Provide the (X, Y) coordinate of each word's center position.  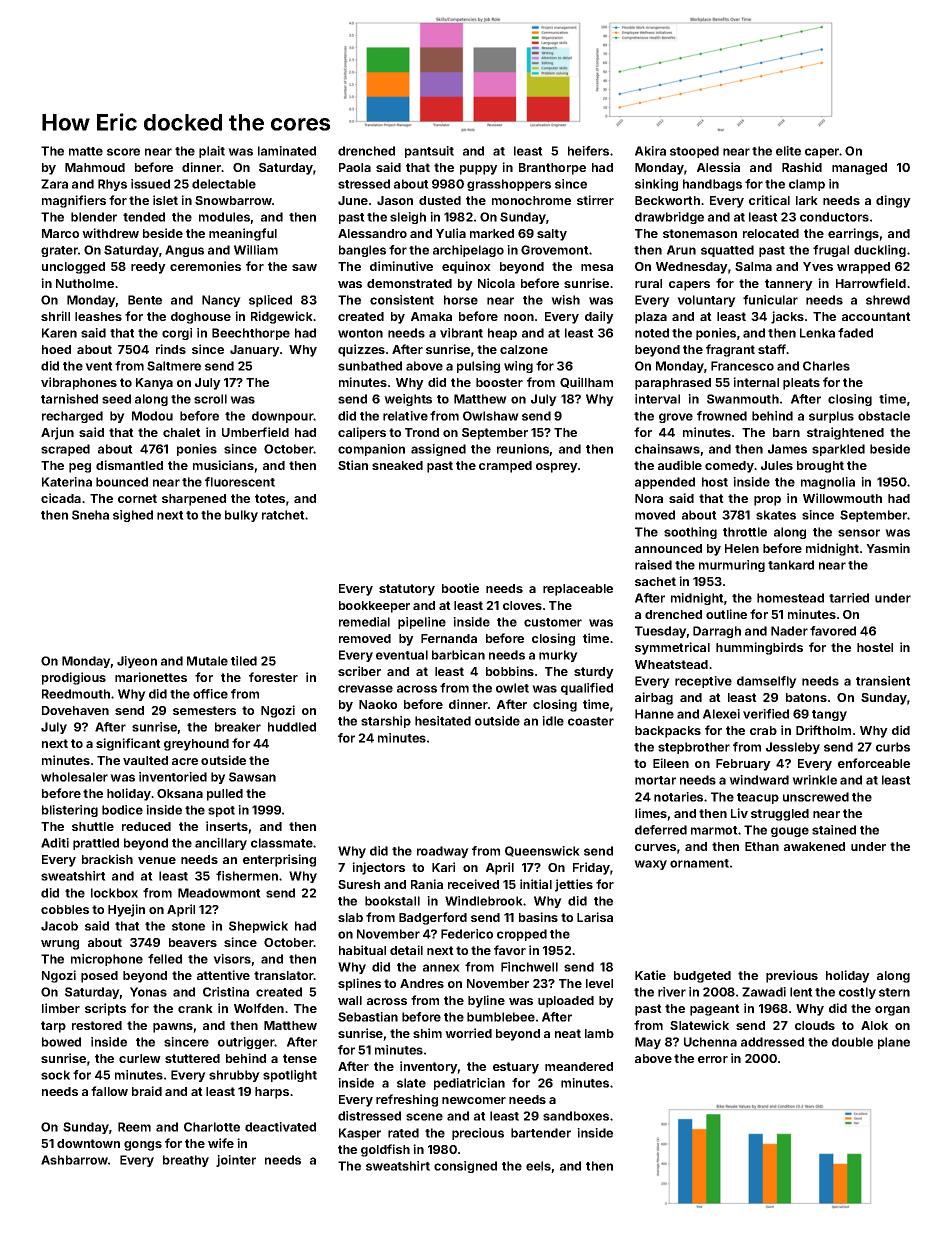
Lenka (817, 333)
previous (792, 976)
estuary (516, 1068)
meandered (579, 1066)
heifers (588, 151)
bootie (460, 588)
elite (788, 151)
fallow (109, 1091)
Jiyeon (137, 662)
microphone (107, 960)
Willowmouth (842, 498)
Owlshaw (491, 416)
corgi (177, 334)
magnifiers (74, 201)
